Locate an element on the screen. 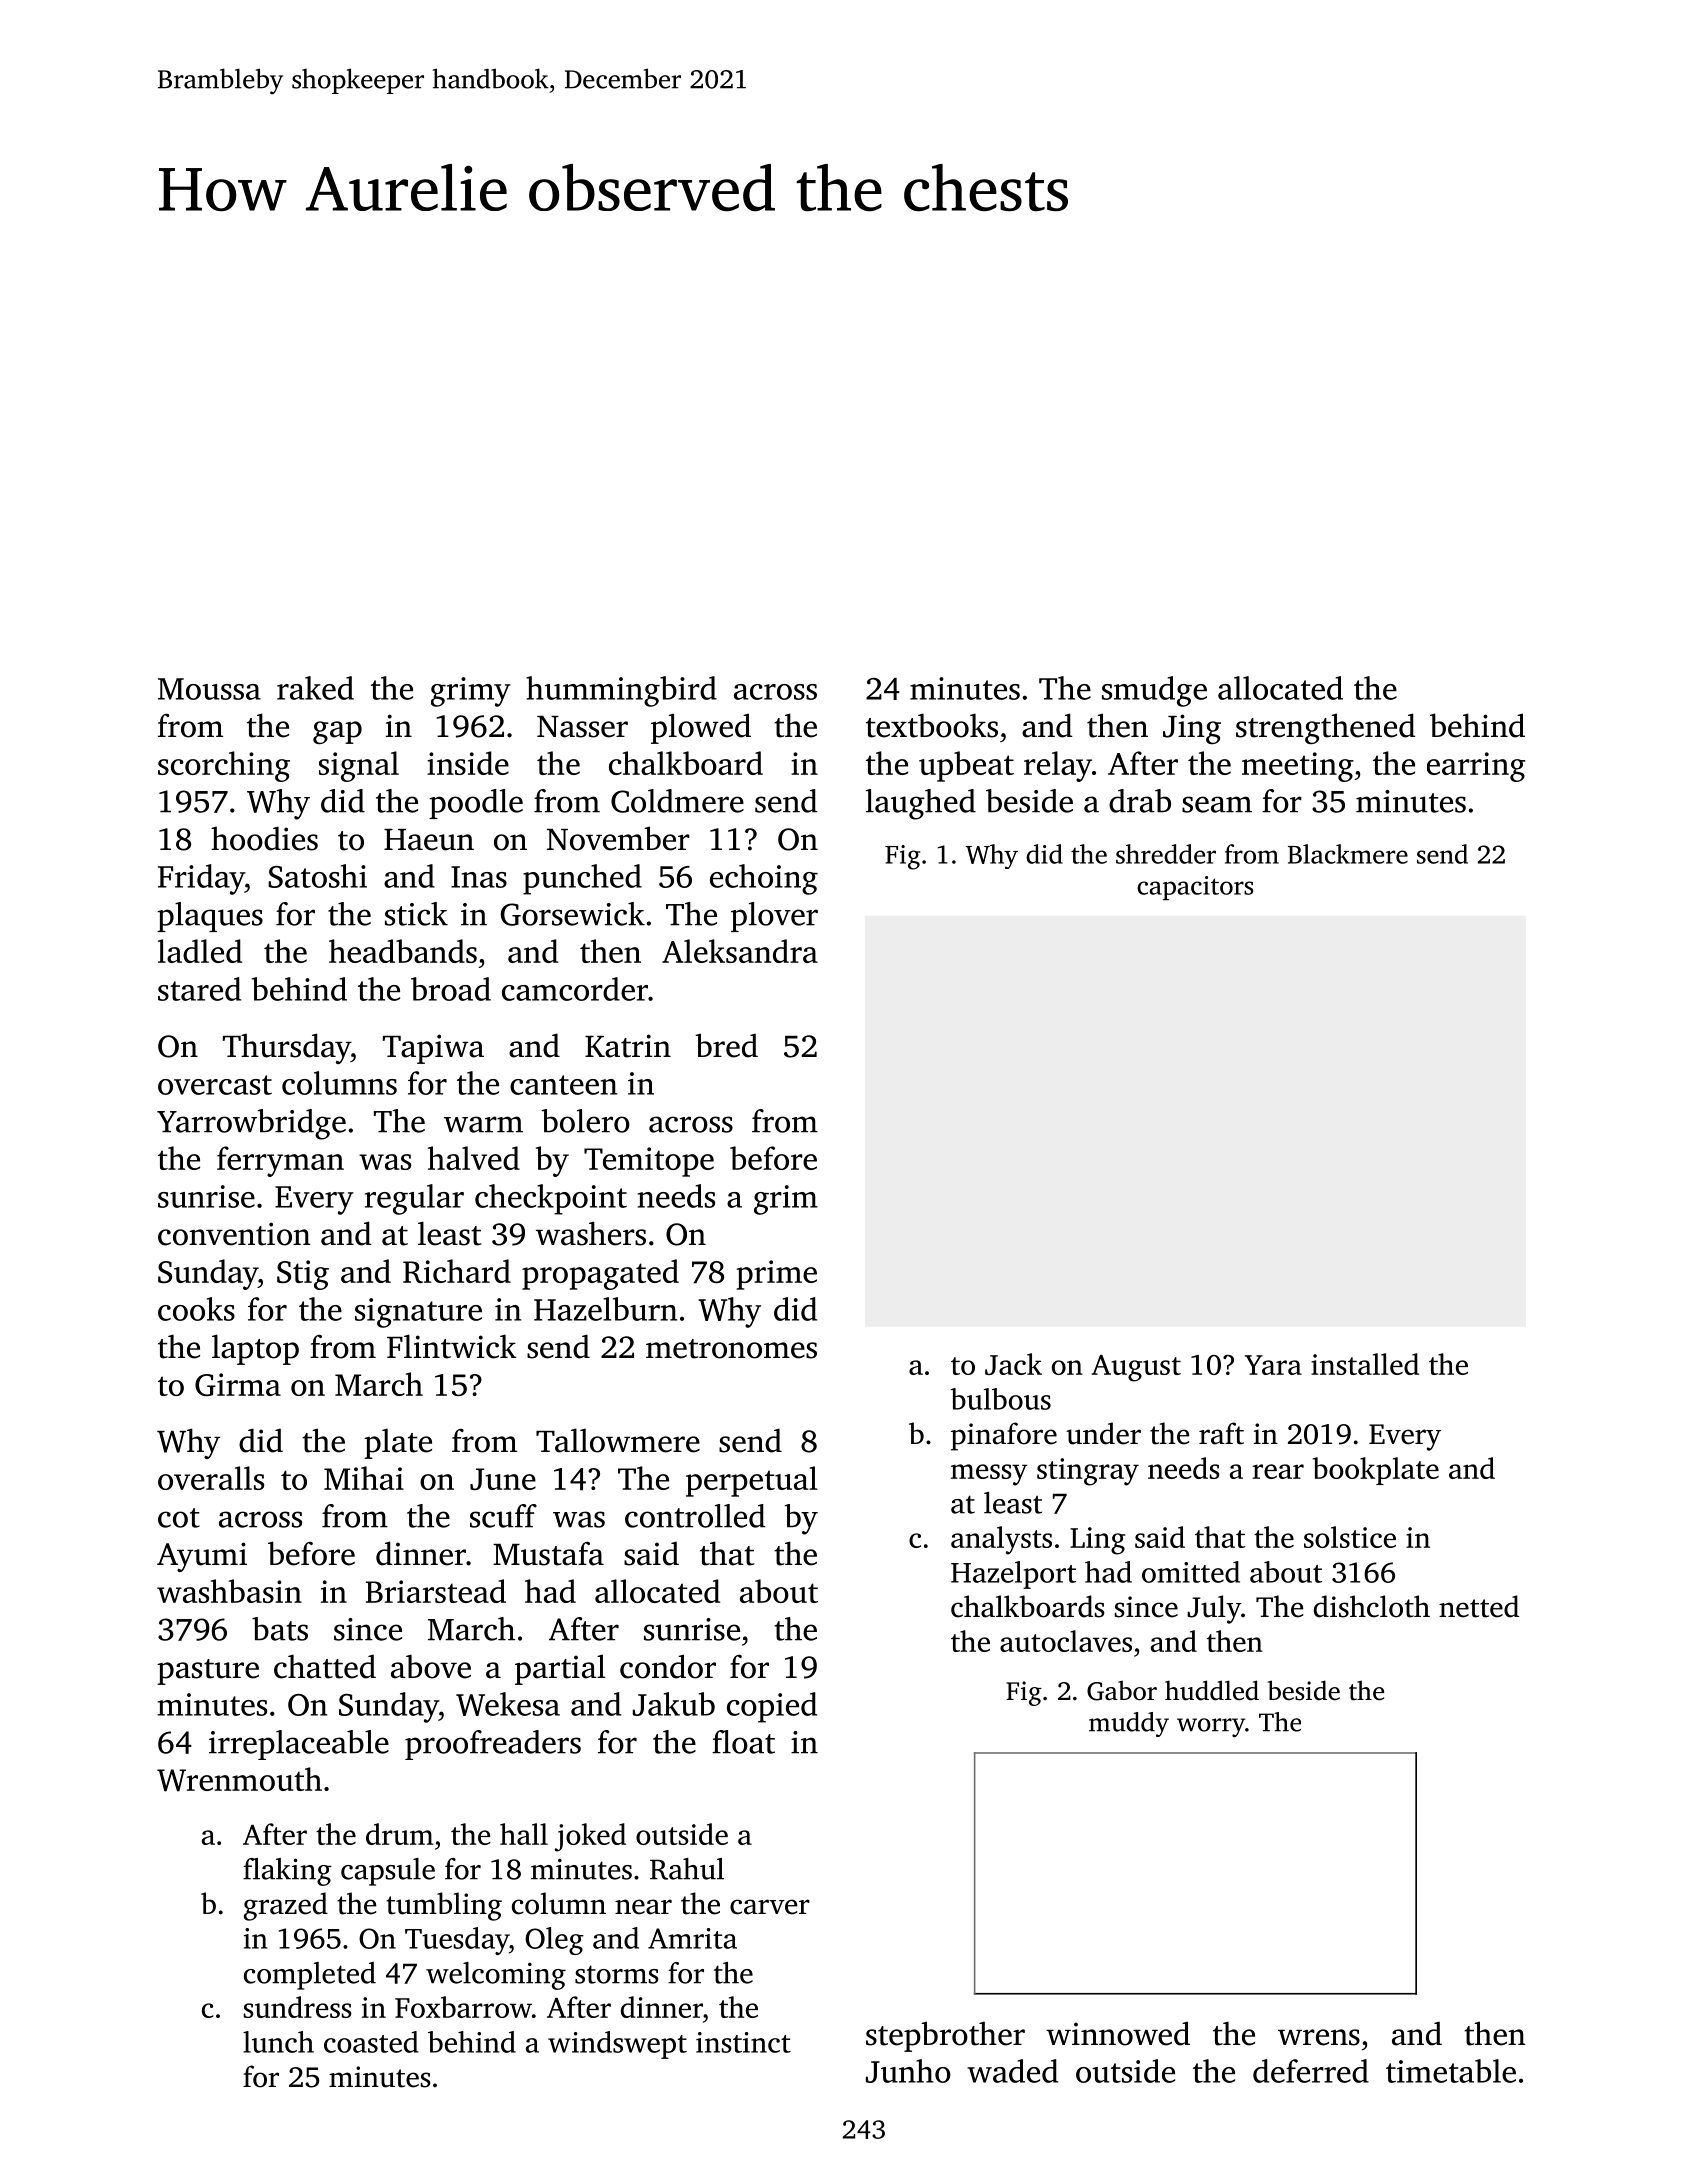 This screenshot has width=1683, height=2178. scorching is located at coordinates (224, 766).
